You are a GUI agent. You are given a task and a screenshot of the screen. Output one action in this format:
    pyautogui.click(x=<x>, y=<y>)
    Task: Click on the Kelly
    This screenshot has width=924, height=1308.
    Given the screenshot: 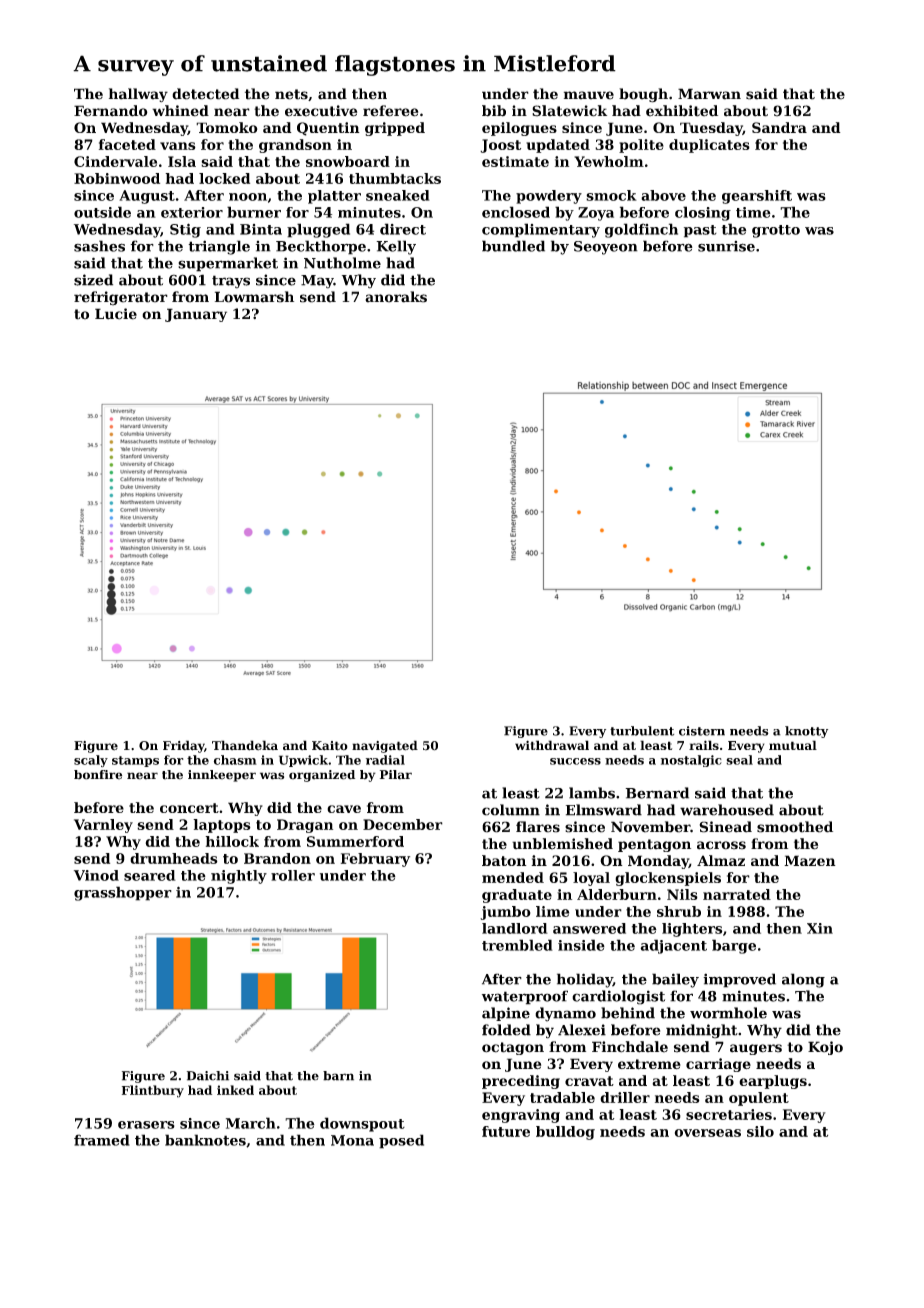 What is the action you would take?
    pyautogui.click(x=396, y=247)
